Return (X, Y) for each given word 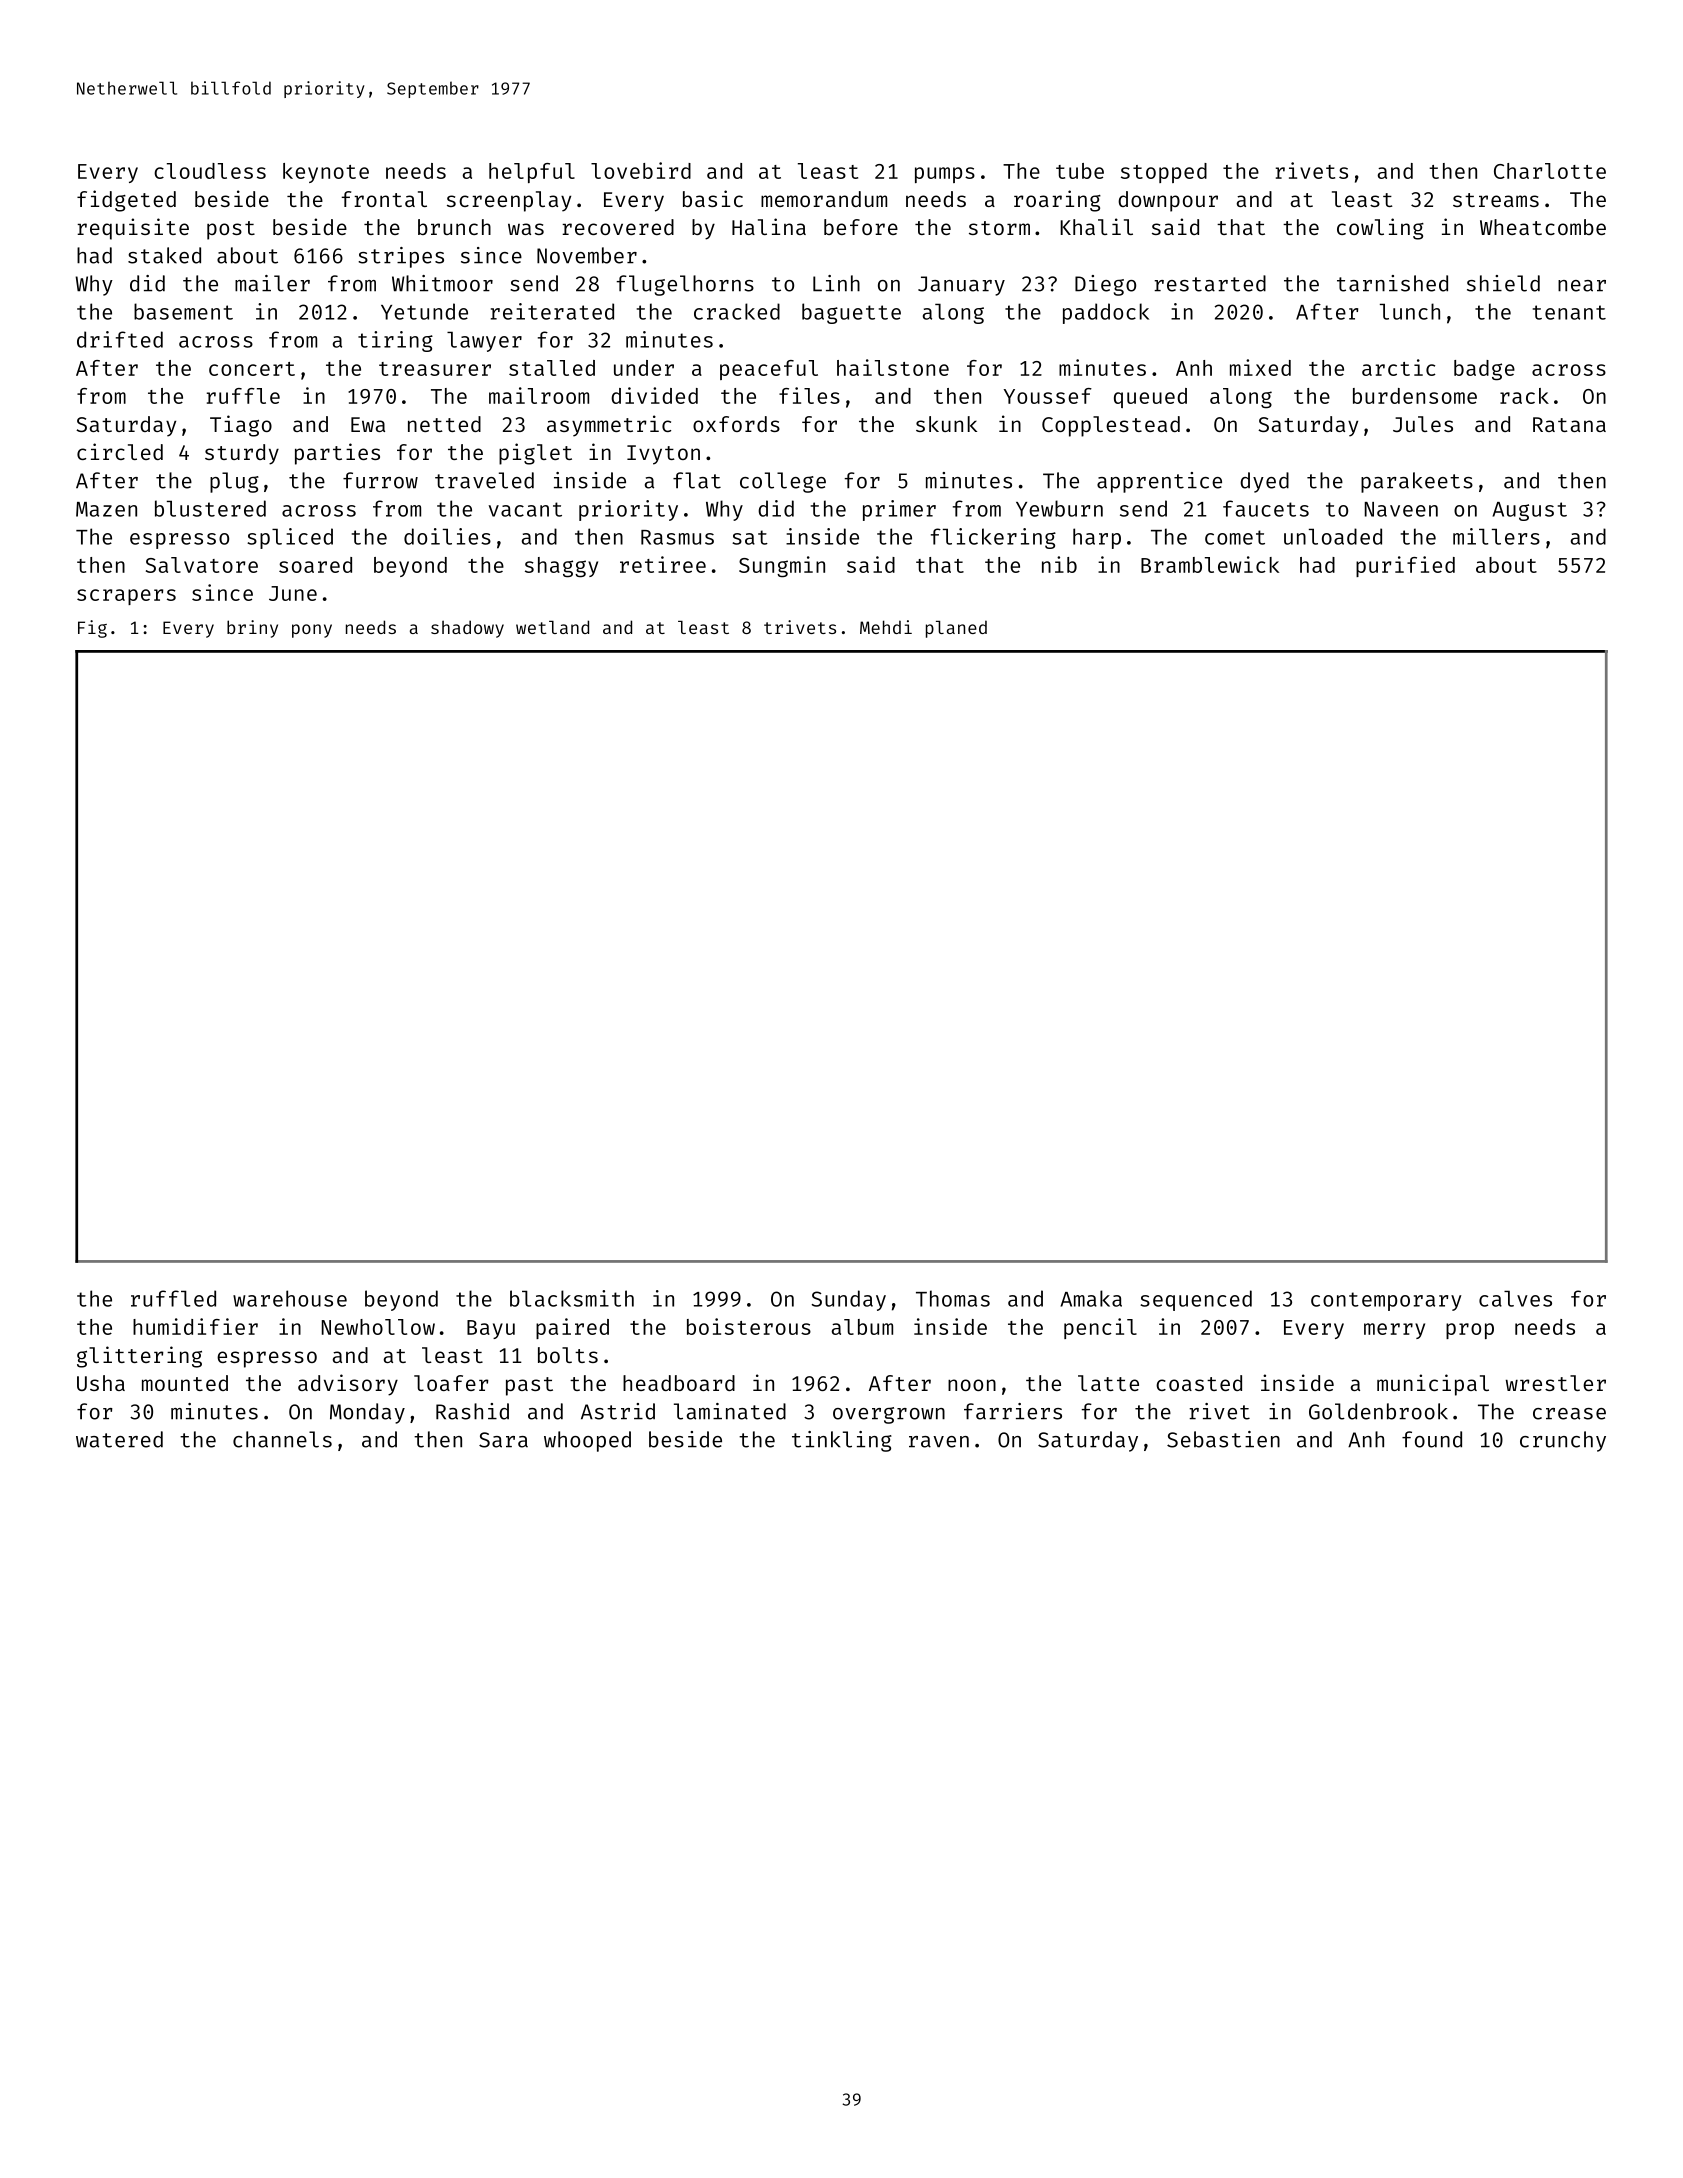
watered (119, 1439)
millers (1496, 536)
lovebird (641, 170)
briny (252, 629)
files (809, 395)
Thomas (953, 1298)
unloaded (1333, 536)
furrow (380, 480)
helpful (532, 173)
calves (1515, 1298)
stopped (1164, 173)
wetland (552, 627)
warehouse (290, 1298)
